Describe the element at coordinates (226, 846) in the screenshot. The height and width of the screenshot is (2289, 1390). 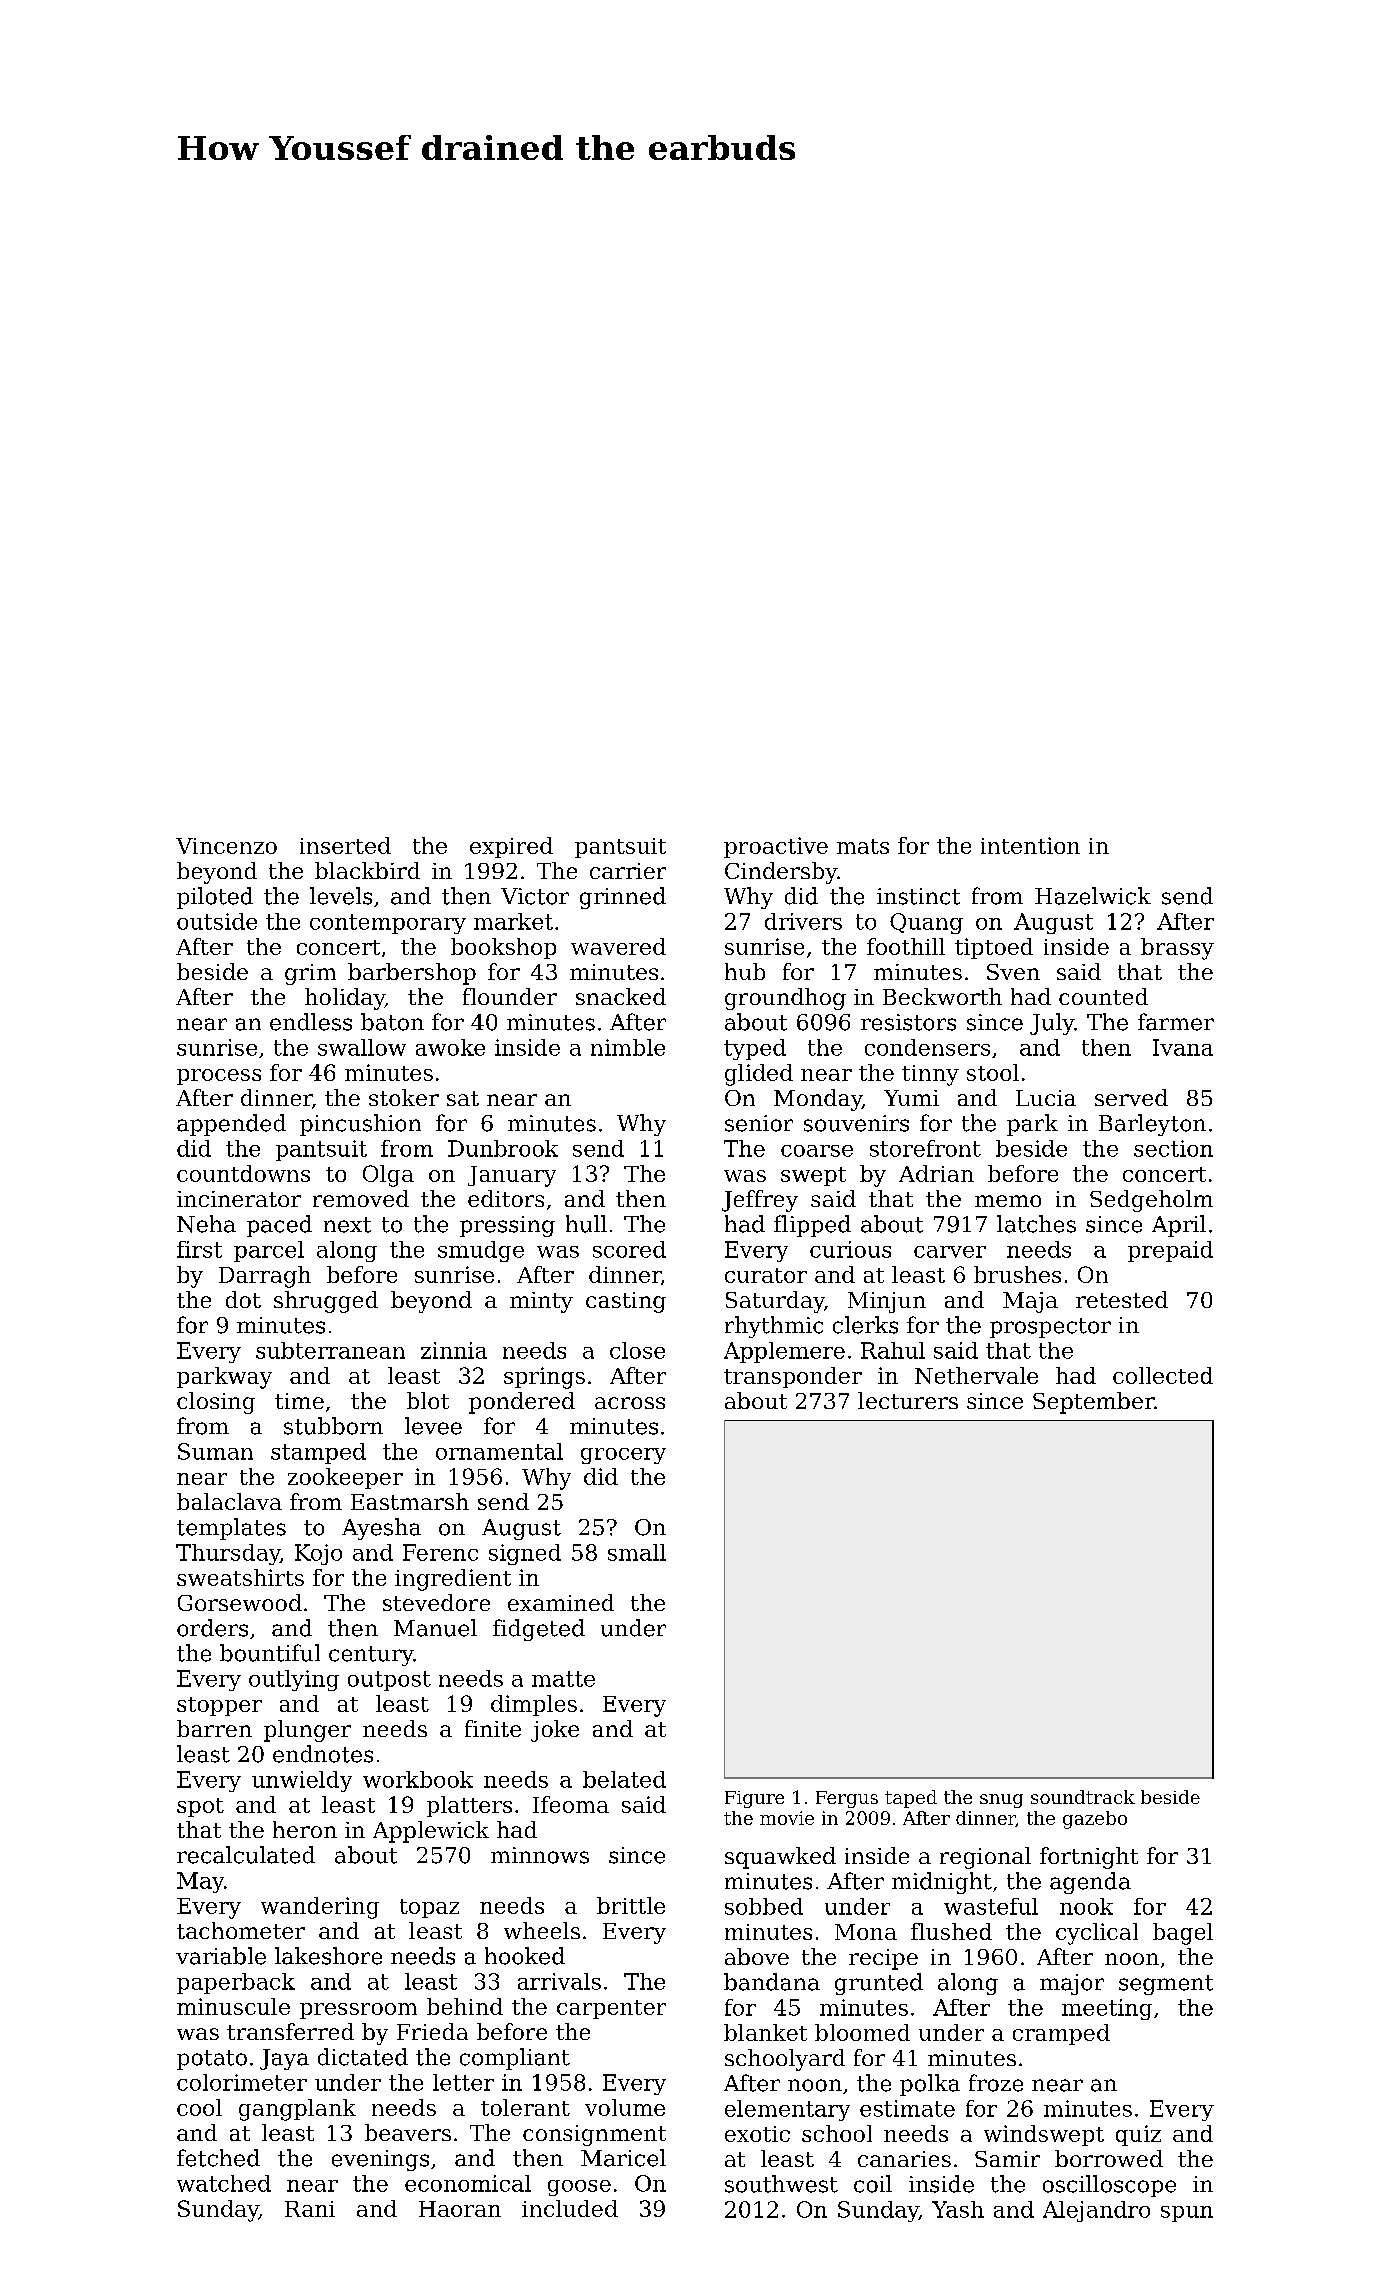
I see `Vincenzo` at that location.
